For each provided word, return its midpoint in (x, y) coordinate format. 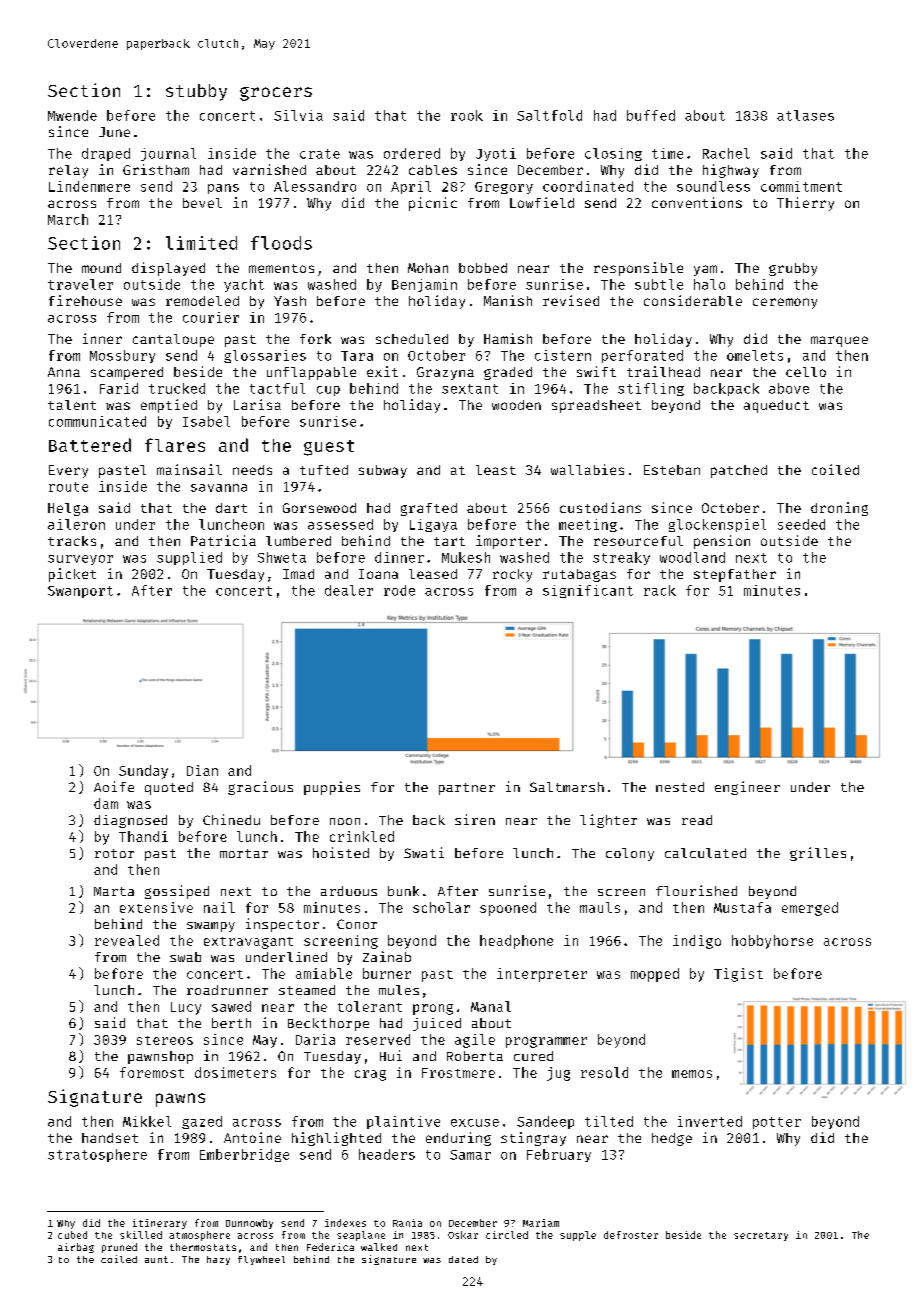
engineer (747, 788)
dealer (349, 590)
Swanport (80, 592)
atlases (805, 115)
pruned (119, 1248)
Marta (114, 891)
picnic (433, 204)
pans (223, 189)
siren (475, 819)
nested (680, 787)
